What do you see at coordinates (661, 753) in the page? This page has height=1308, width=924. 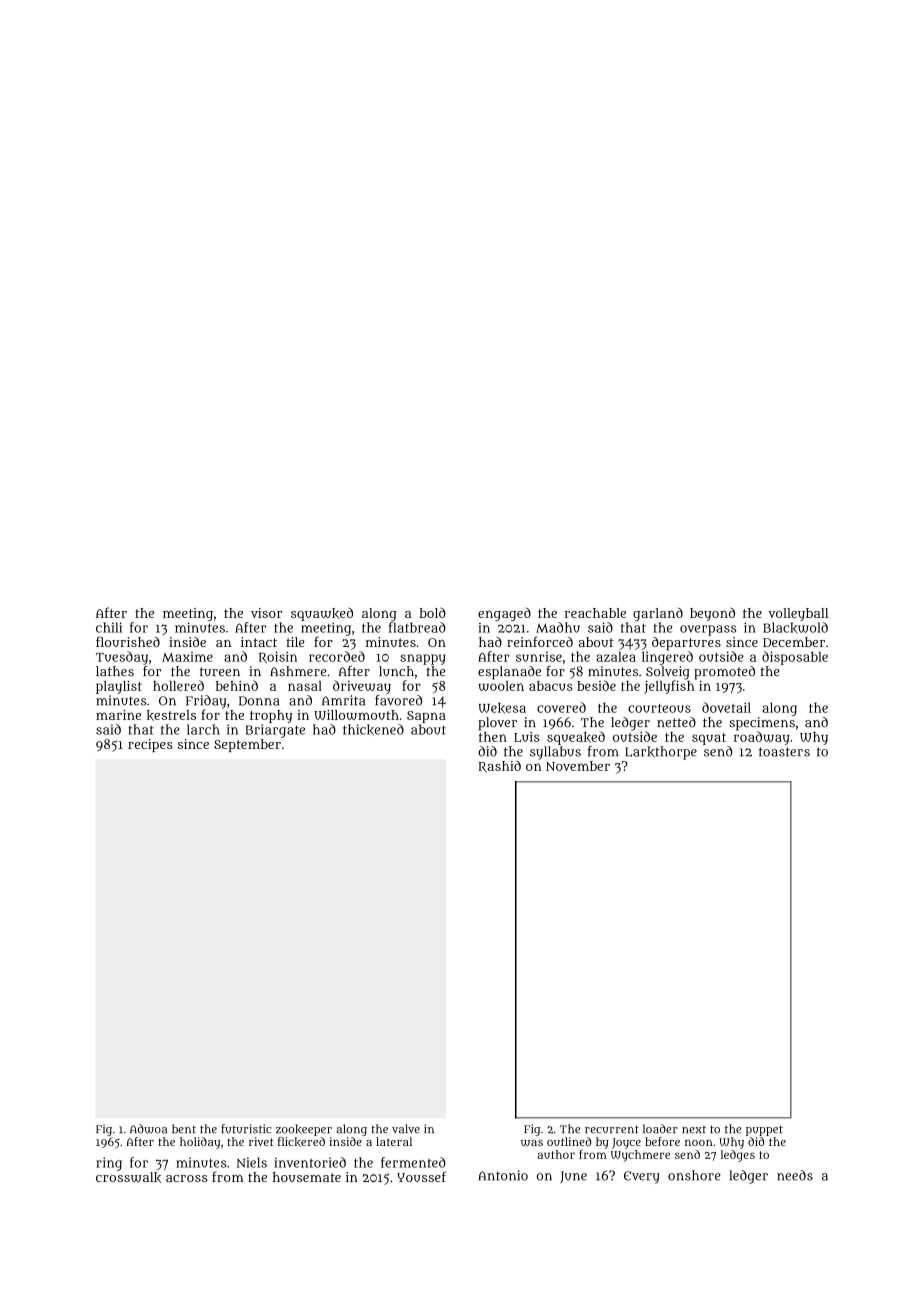 I see `Larkthorpe` at bounding box center [661, 753].
